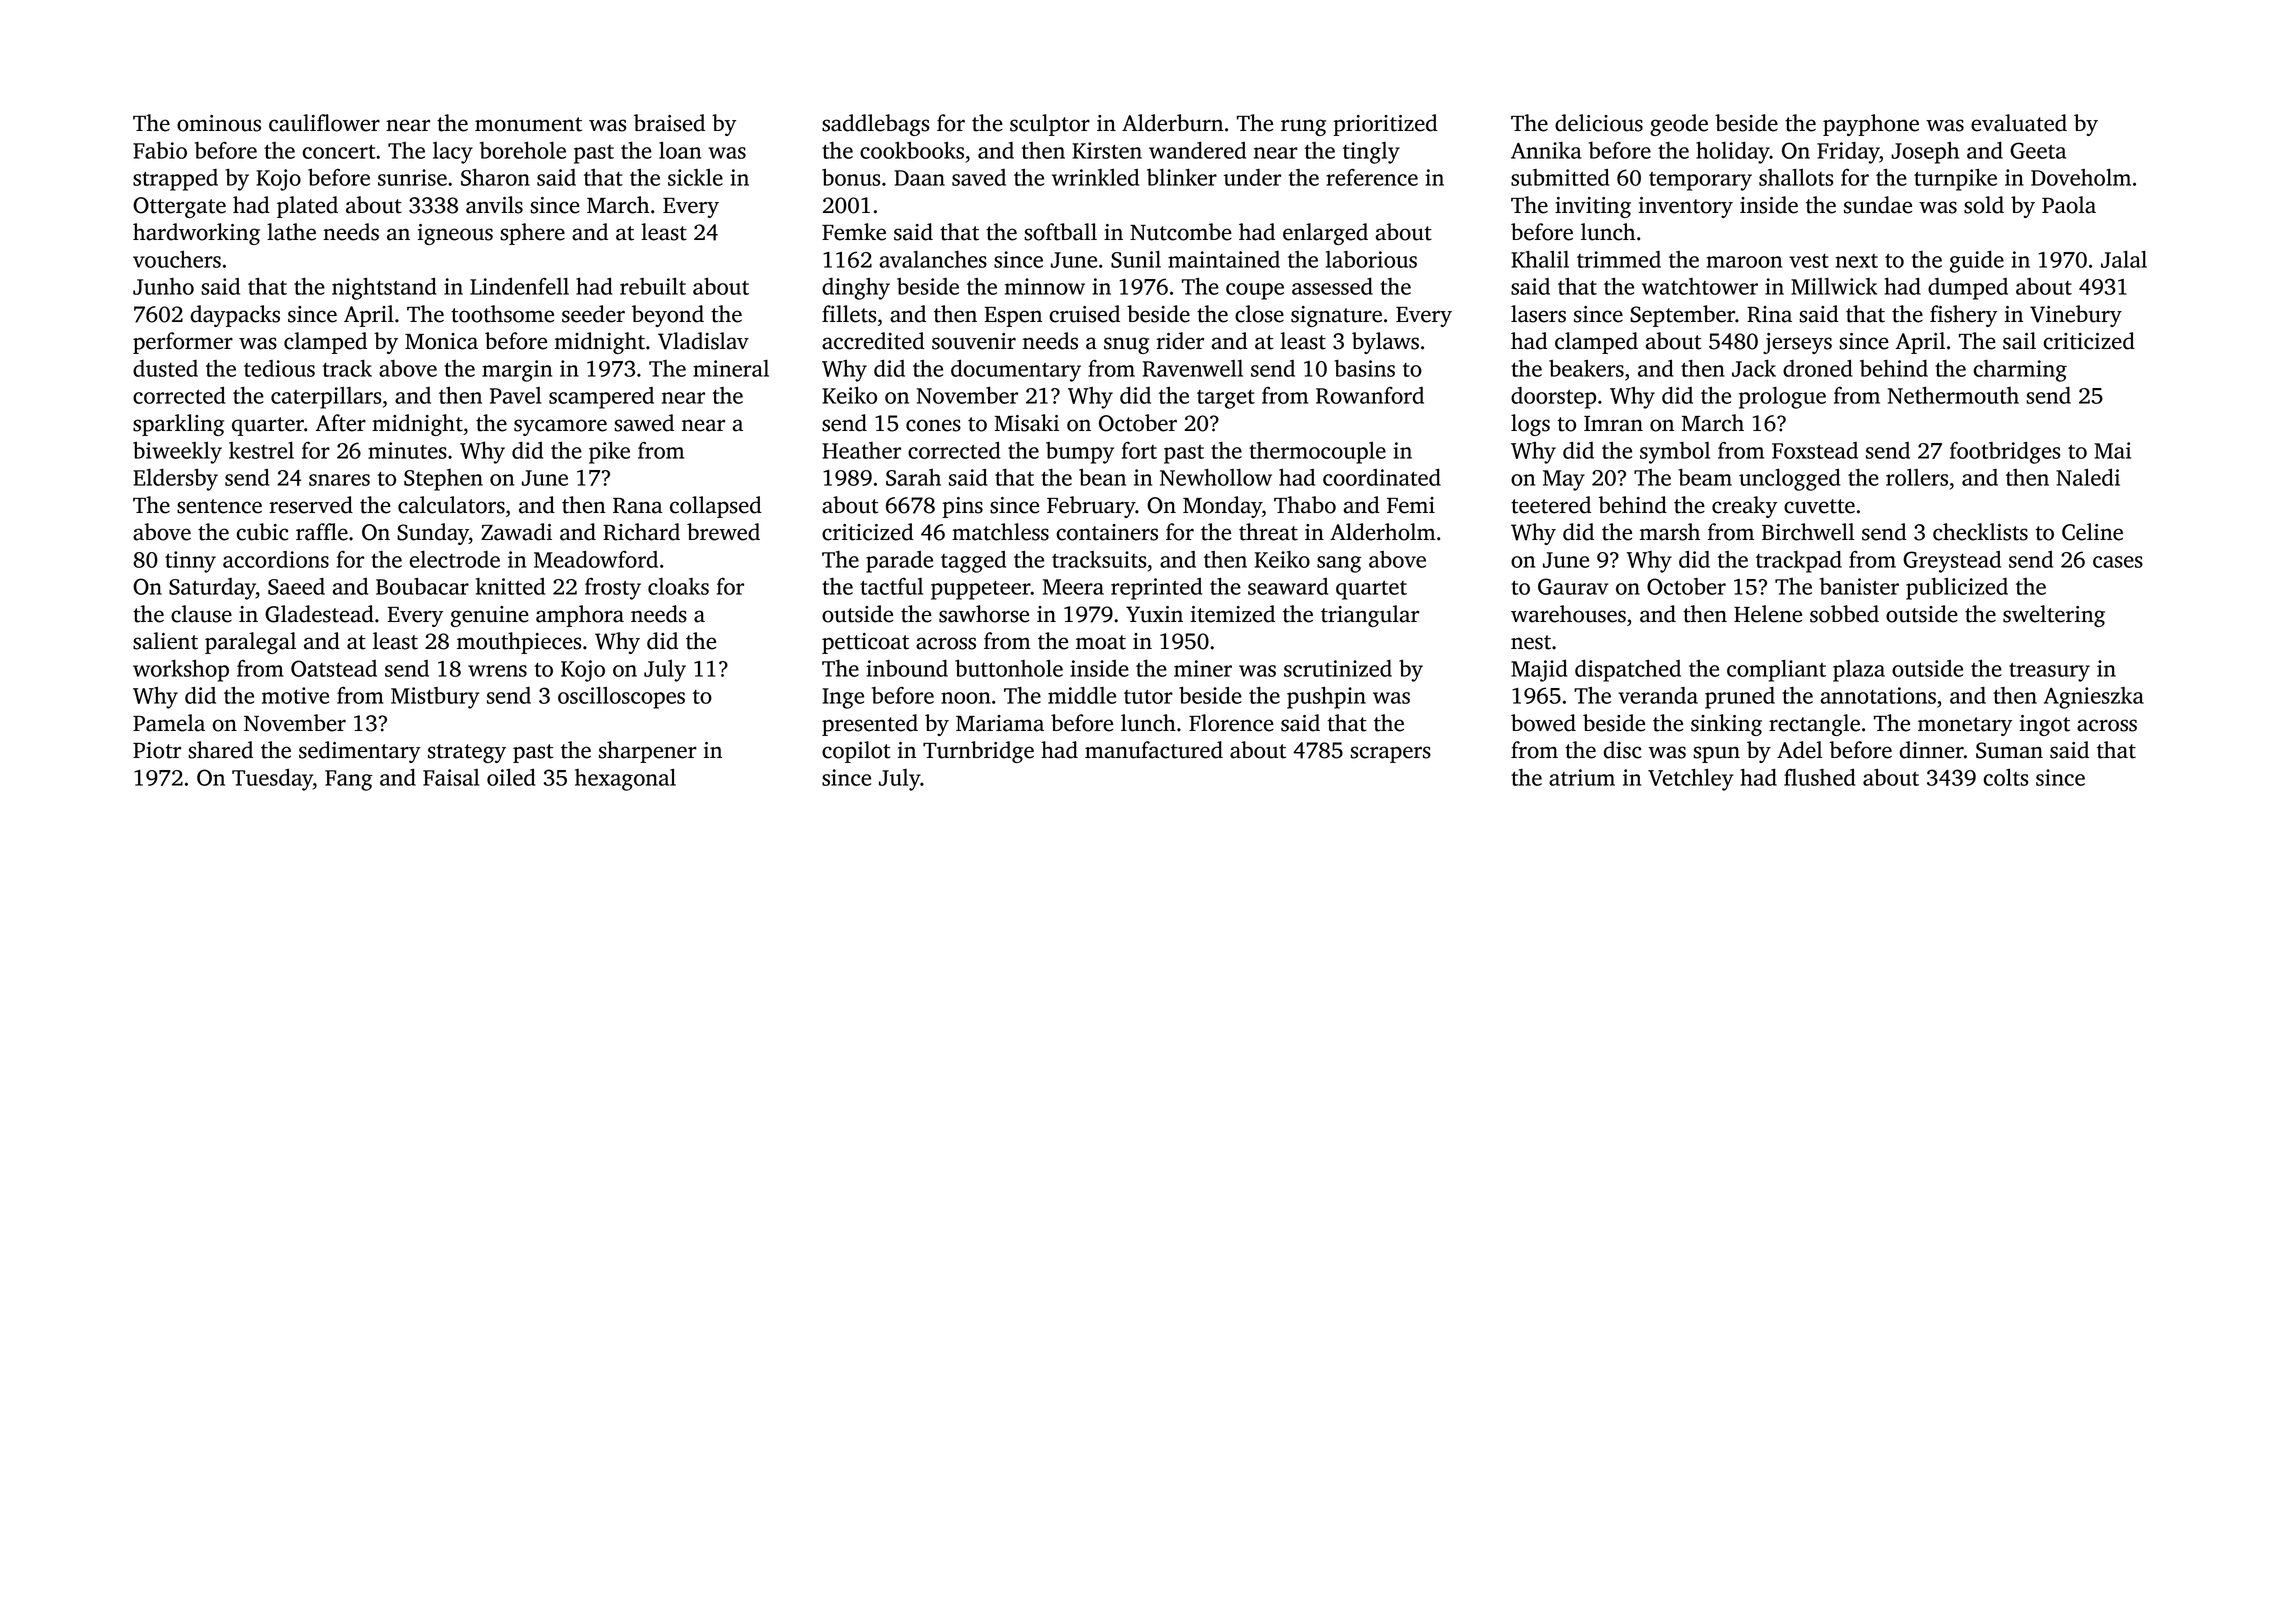  Describe the element at coordinates (1224, 259) in the document. I see `maintained` at that location.
